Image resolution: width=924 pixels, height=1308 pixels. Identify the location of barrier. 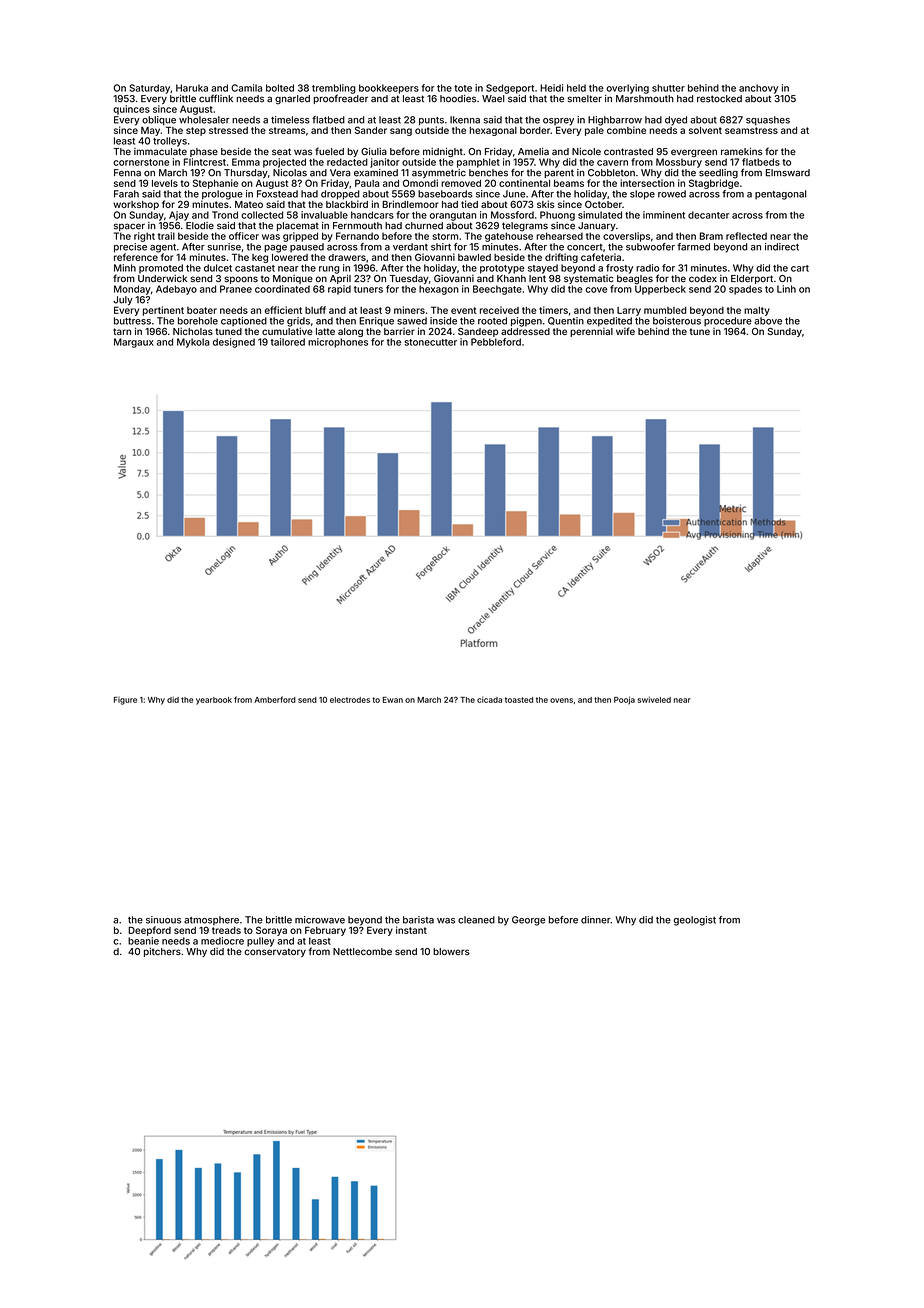
(399, 331).
